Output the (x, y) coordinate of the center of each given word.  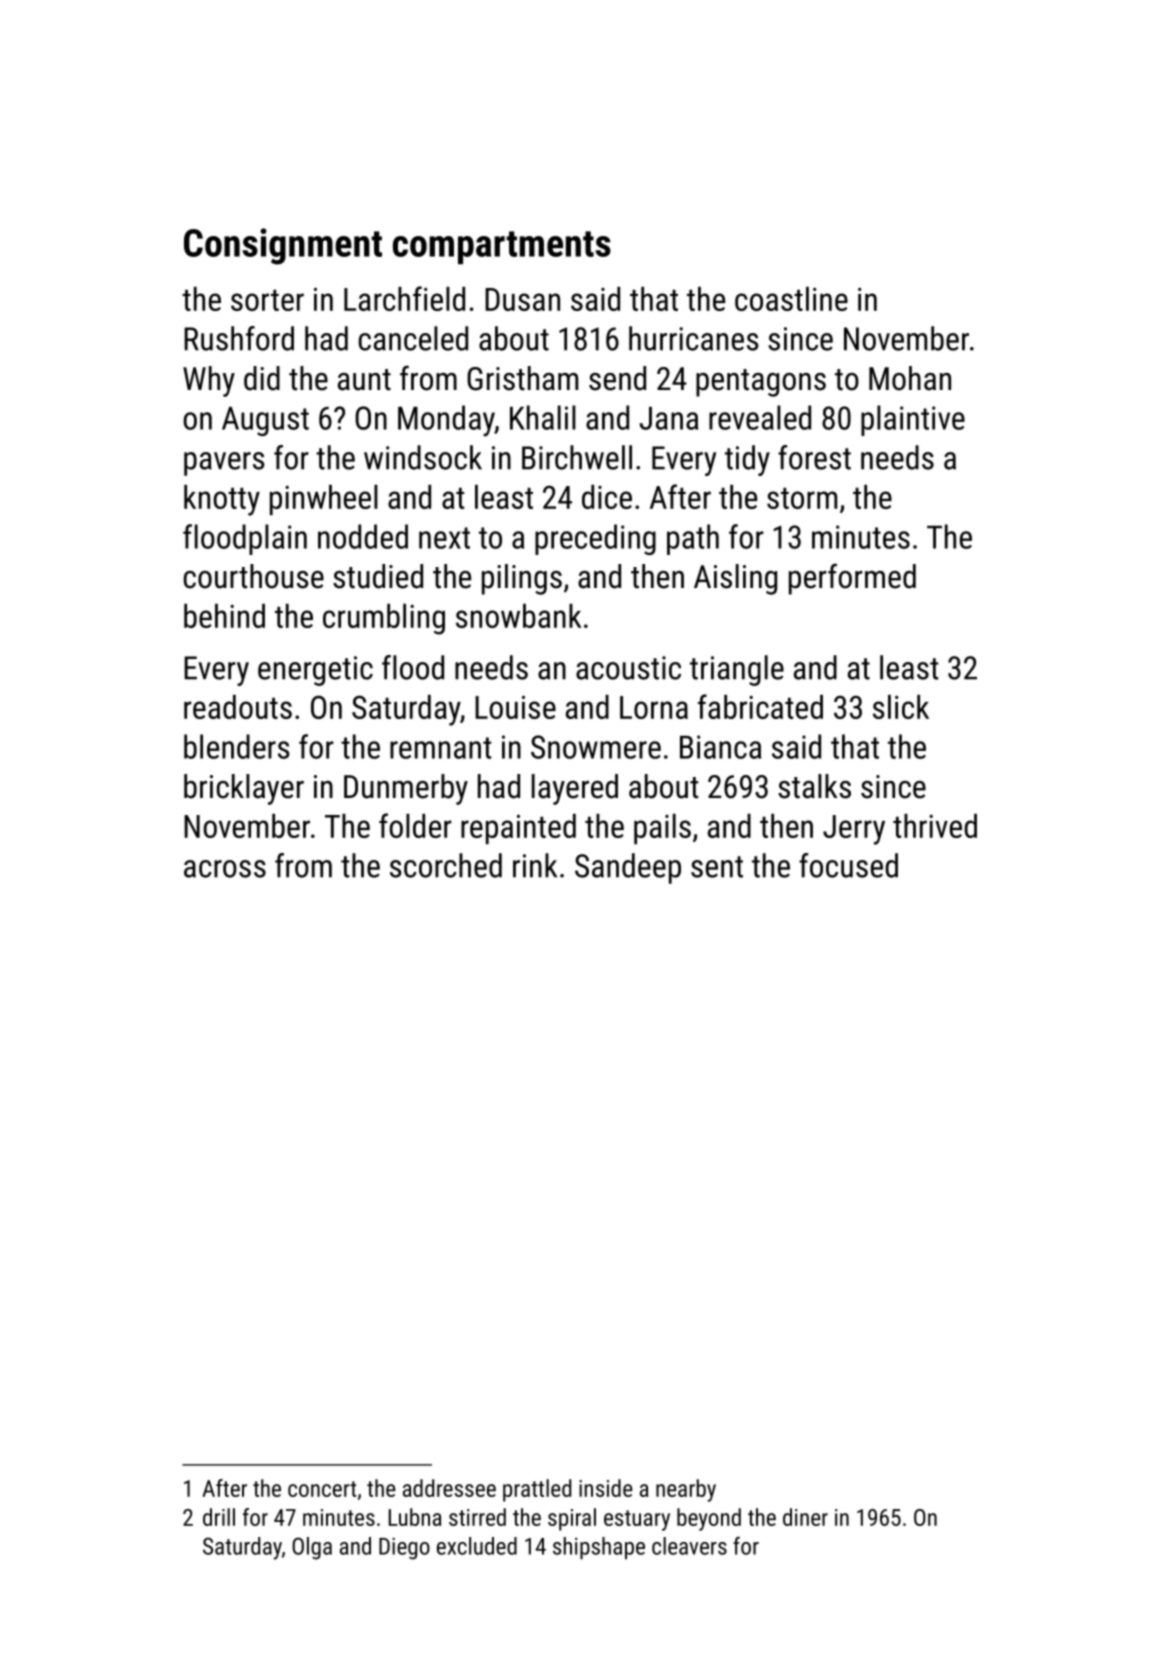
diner (805, 1517)
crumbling (384, 619)
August (265, 421)
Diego (404, 1548)
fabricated (760, 706)
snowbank (519, 616)
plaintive (913, 420)
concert (322, 1489)
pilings (522, 579)
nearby (686, 1490)
